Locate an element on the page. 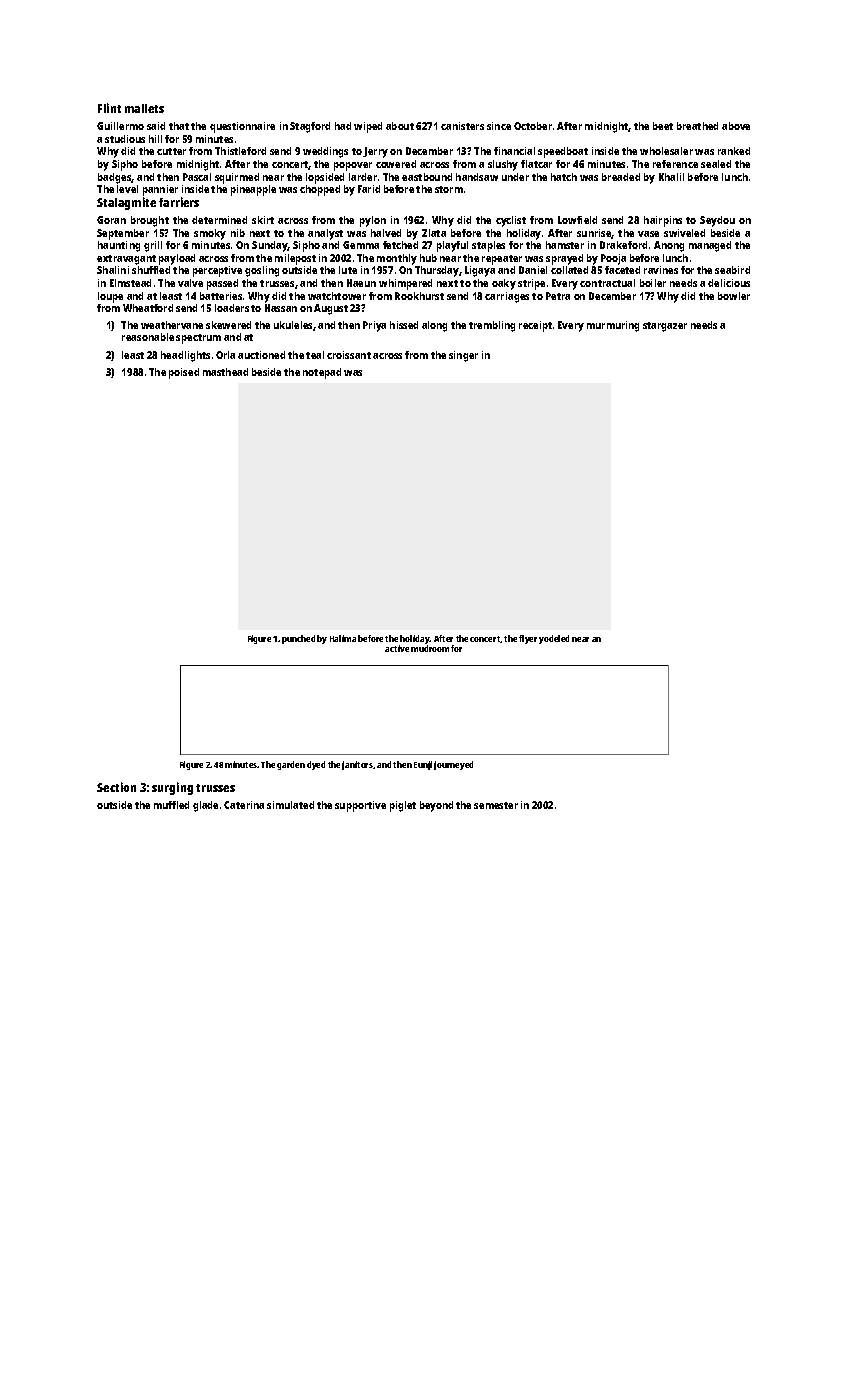  questionnaire is located at coordinates (242, 127).
